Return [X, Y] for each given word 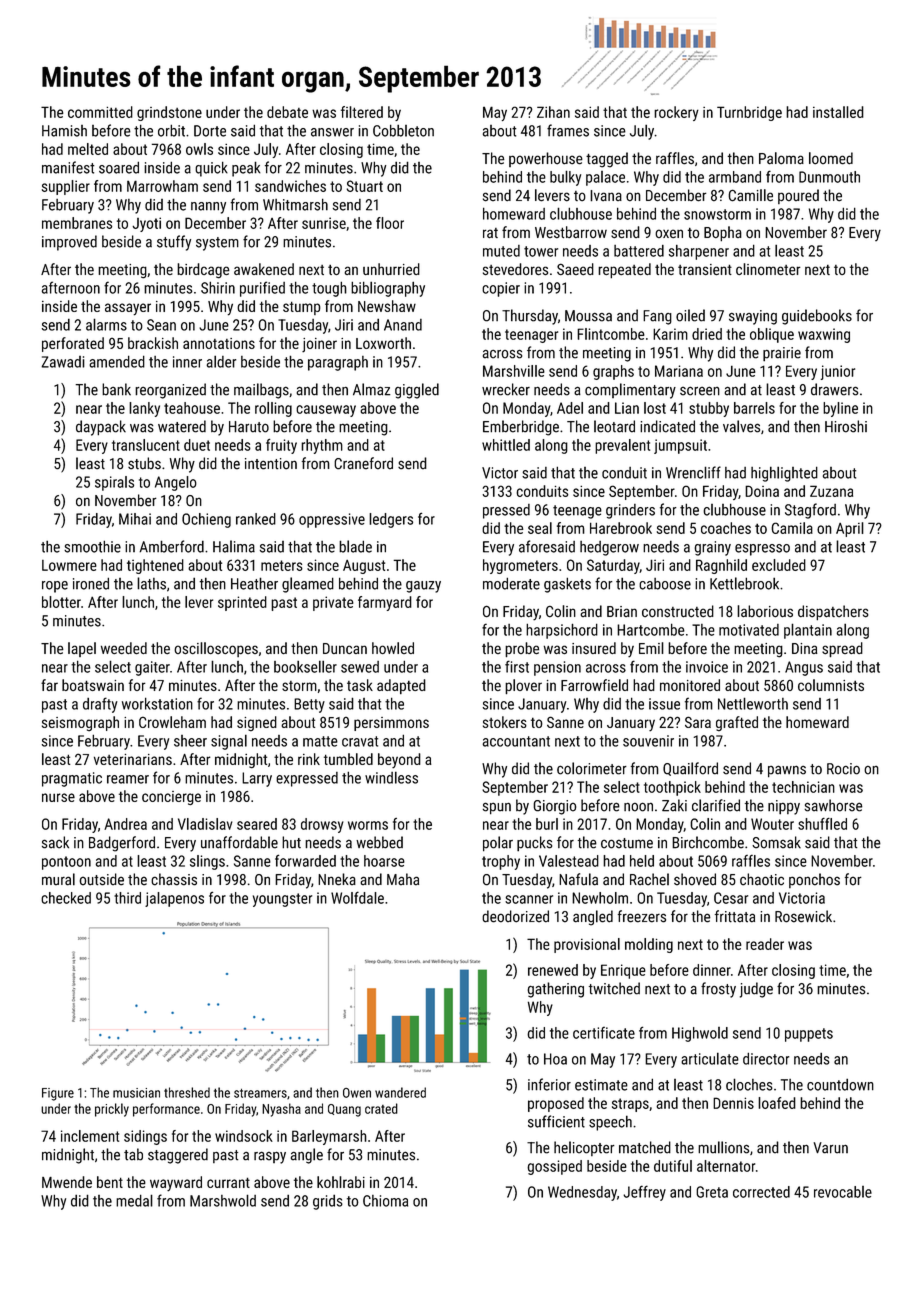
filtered [362, 112]
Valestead [569, 861]
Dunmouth [829, 177]
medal [134, 1200]
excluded [779, 565]
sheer [190, 741]
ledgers [391, 520]
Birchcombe [708, 842]
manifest [68, 167]
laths [151, 583]
